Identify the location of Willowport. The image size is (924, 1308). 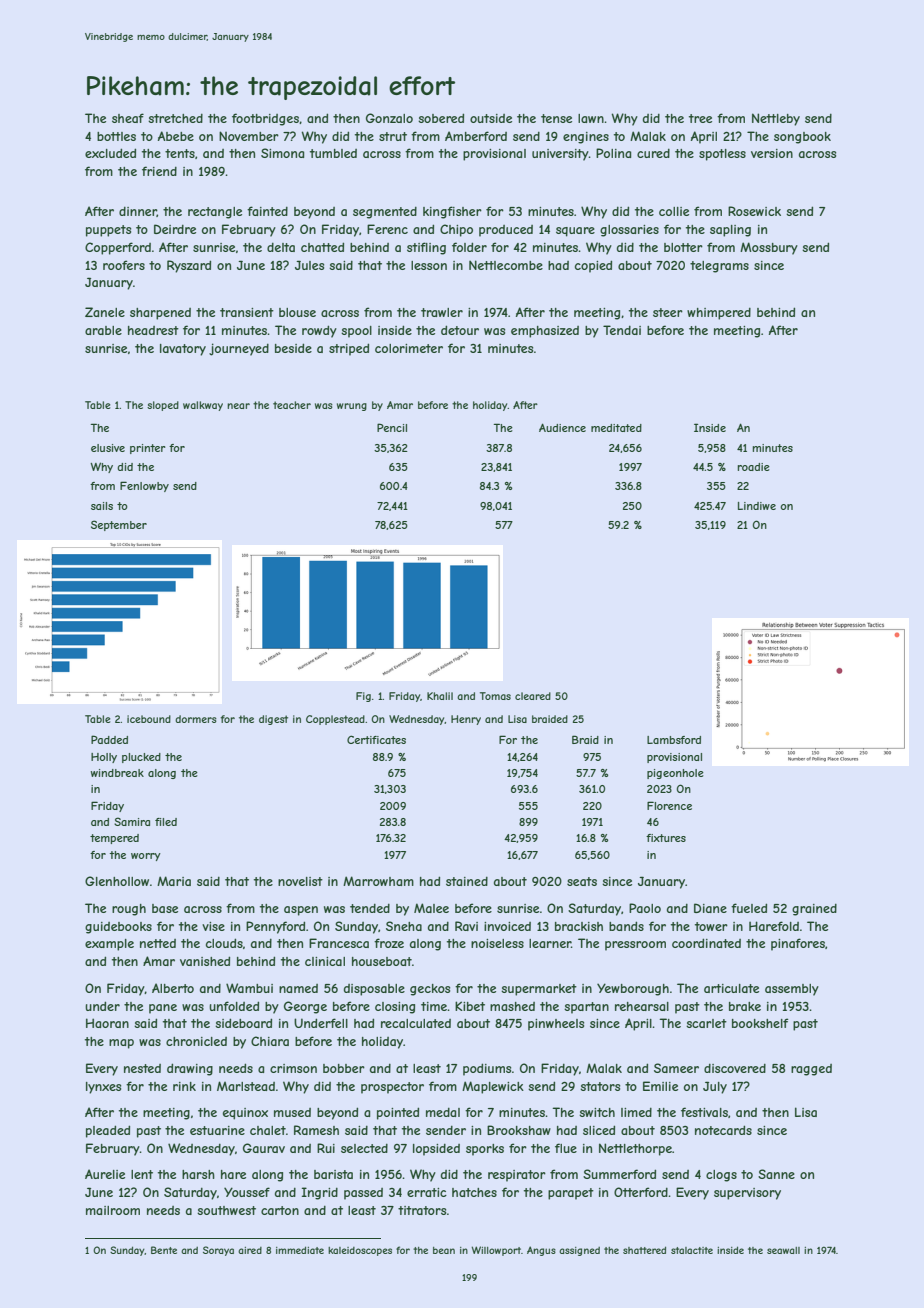
(496, 1251).
